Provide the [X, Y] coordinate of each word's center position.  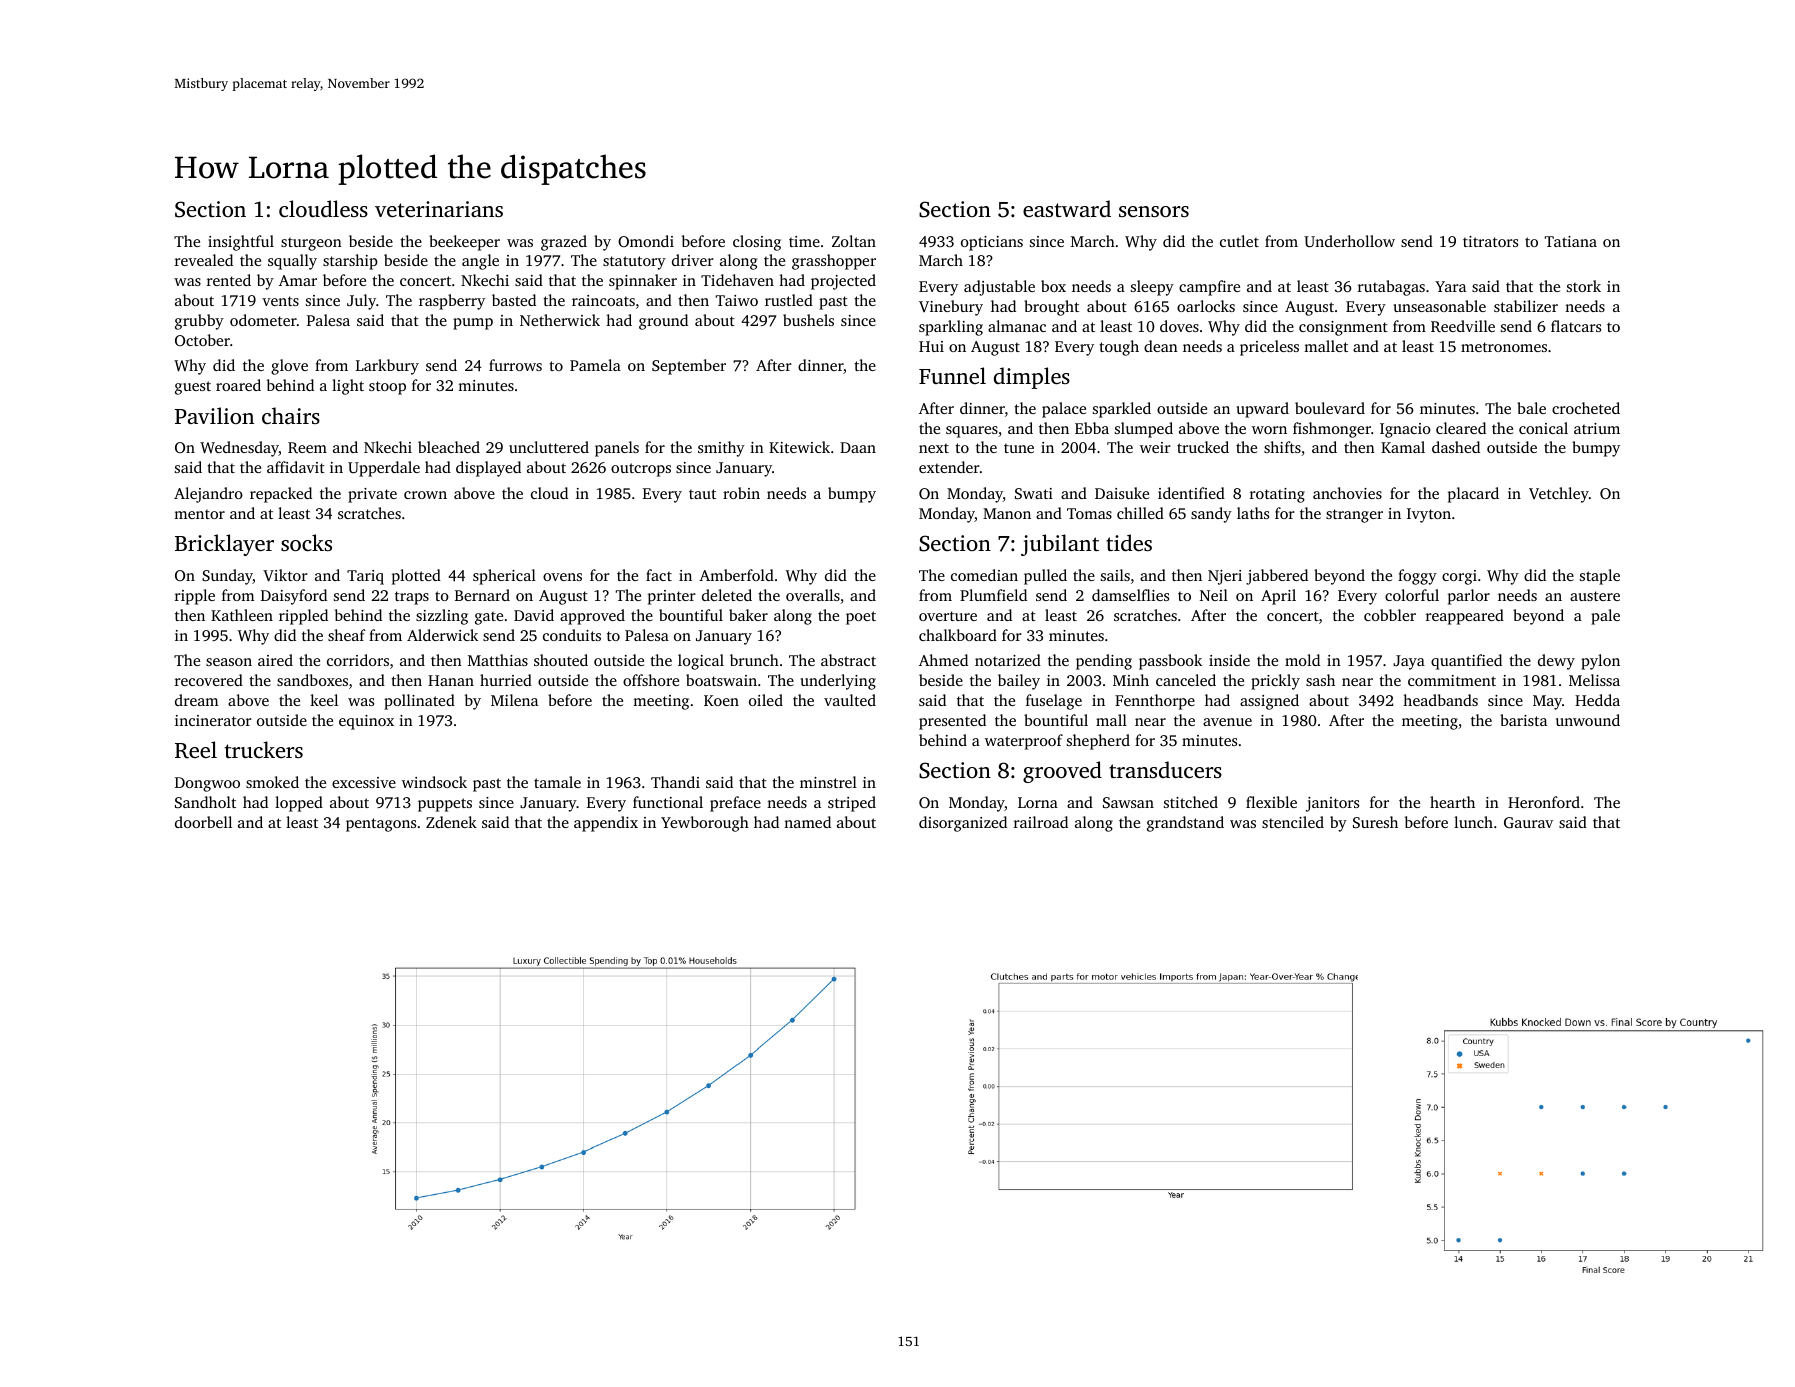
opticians [992, 243]
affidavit [296, 467]
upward [1263, 410]
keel [324, 700]
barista [1523, 720]
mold [1302, 660]
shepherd [1098, 742]
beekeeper [464, 243]
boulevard [1330, 408]
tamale [557, 782]
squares [972, 432]
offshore [651, 680]
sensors [1154, 211]
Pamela [595, 365]
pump [473, 324]
